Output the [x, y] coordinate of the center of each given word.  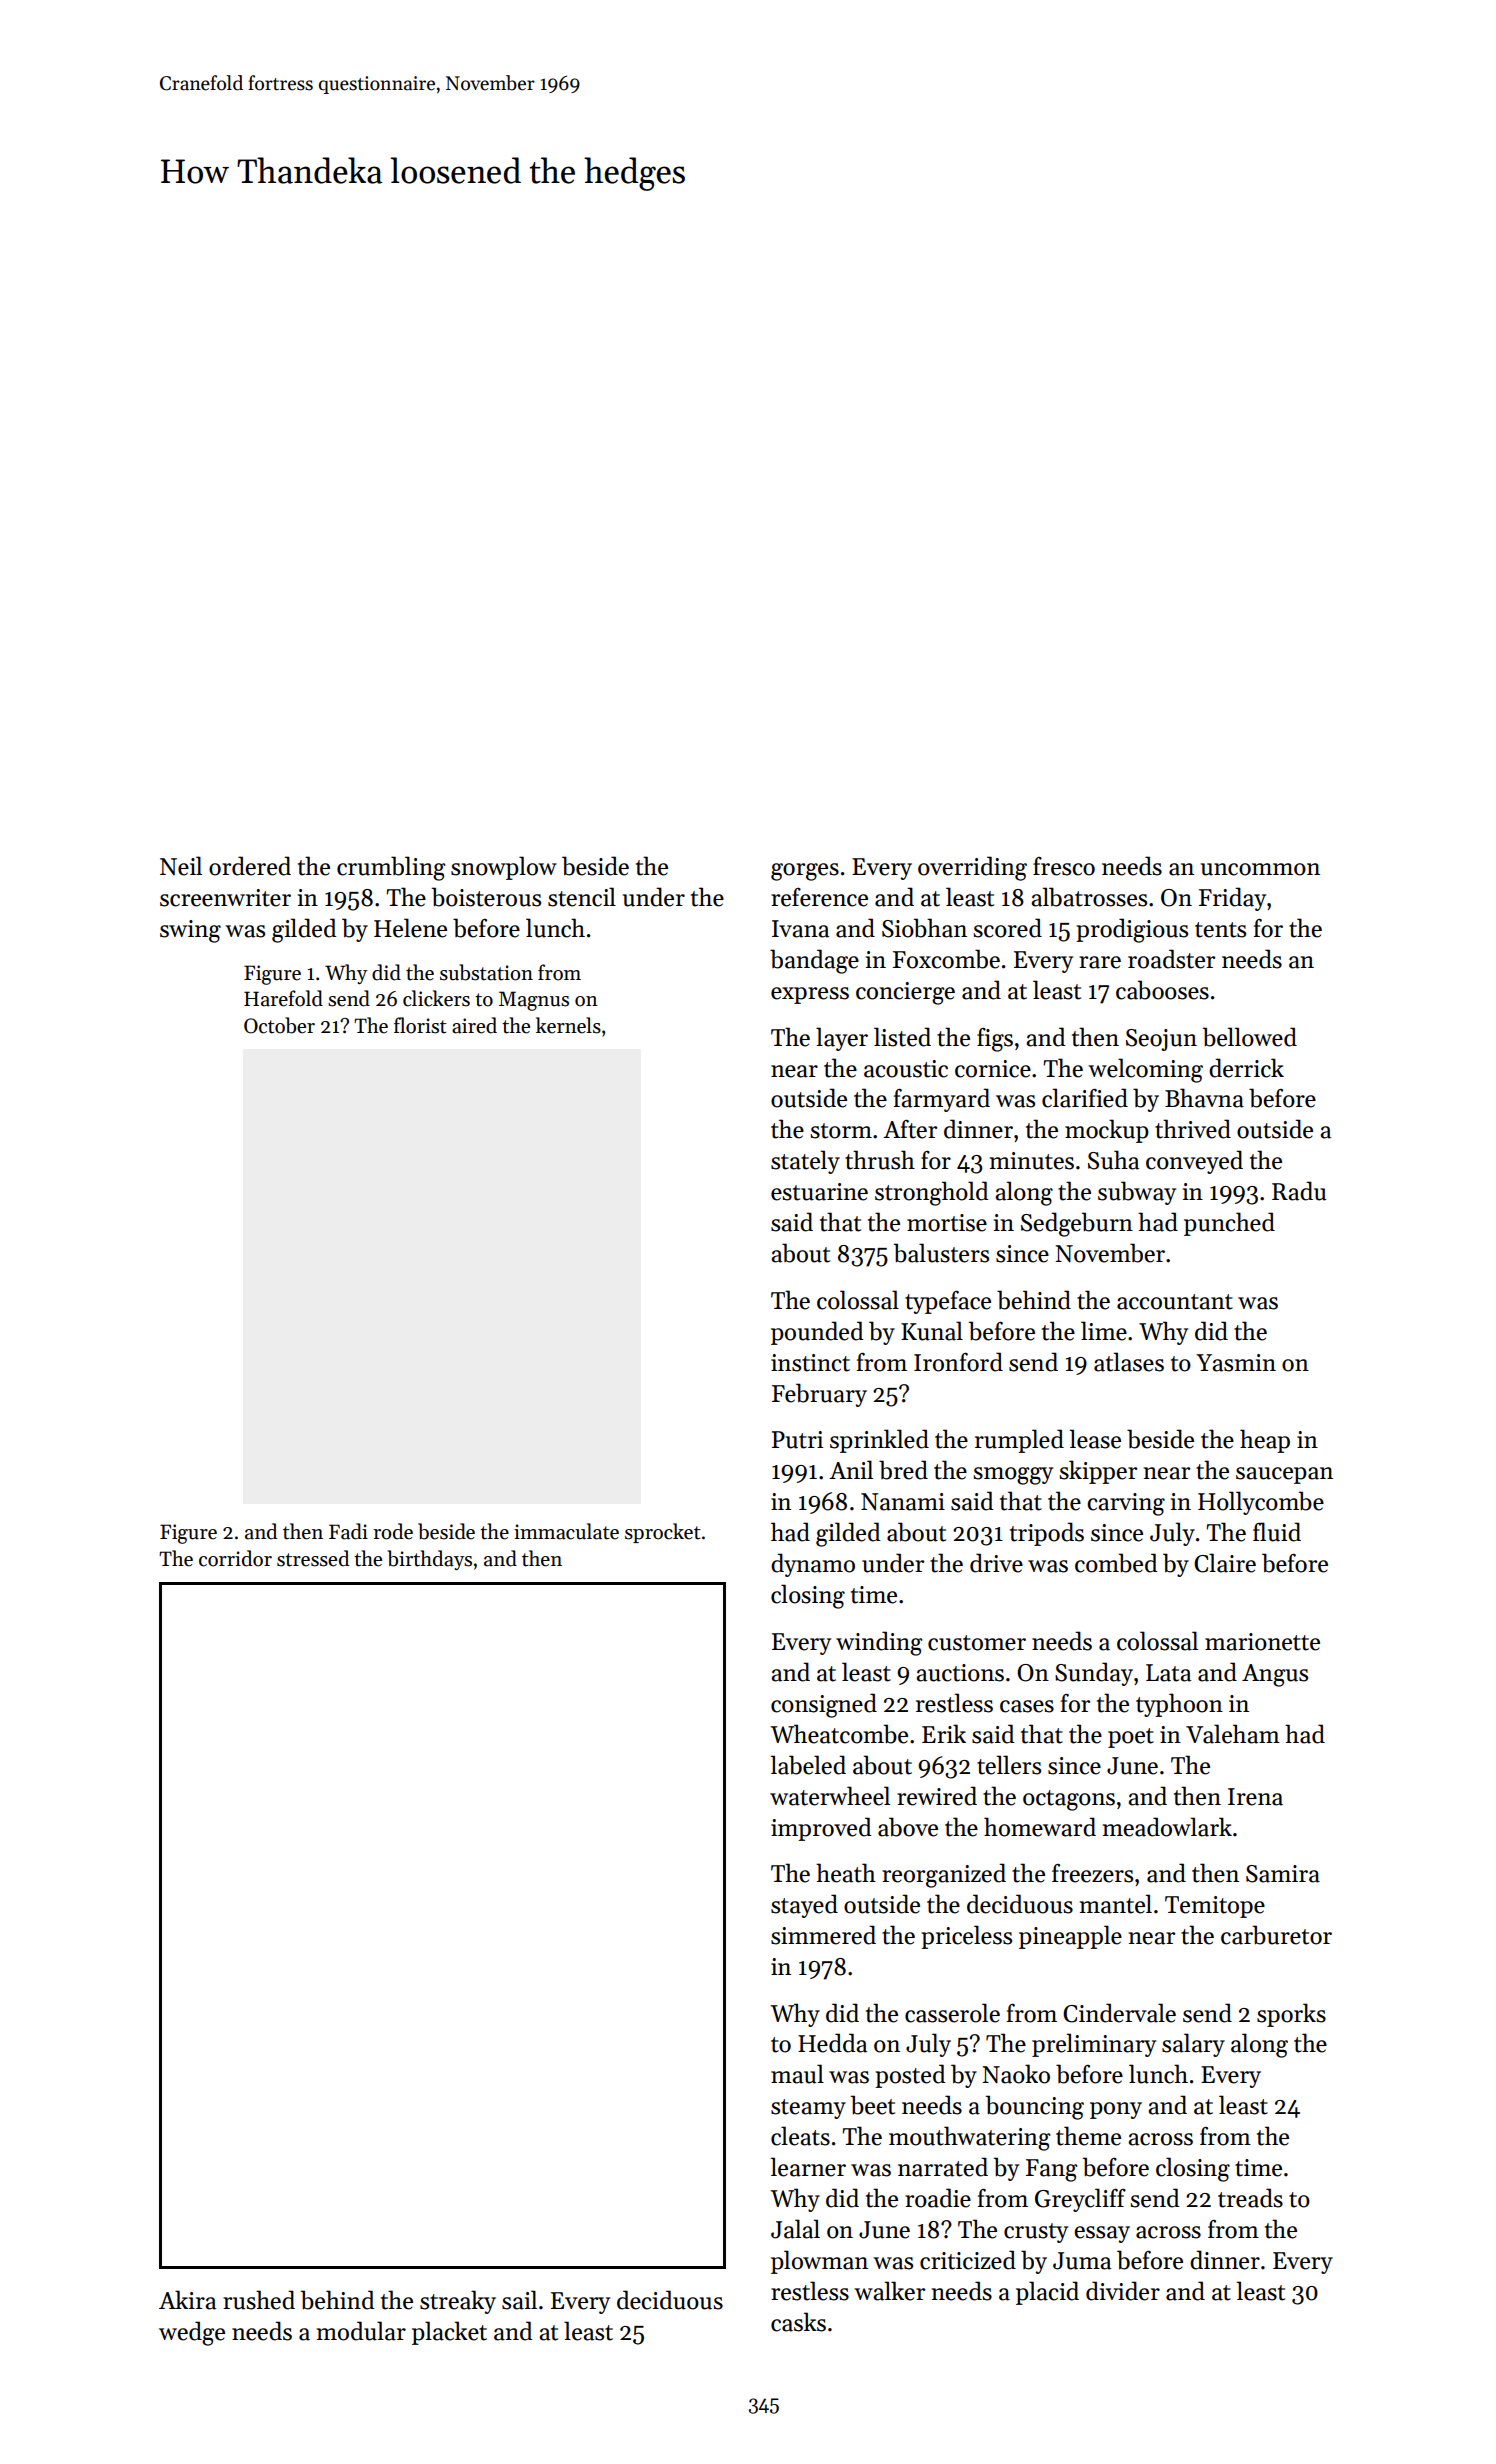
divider [1123, 2291]
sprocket [663, 1533]
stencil [582, 897]
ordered [250, 866]
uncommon [1260, 869]
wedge [192, 2333]
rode [393, 1531]
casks [798, 2322]
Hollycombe [1261, 1503]
